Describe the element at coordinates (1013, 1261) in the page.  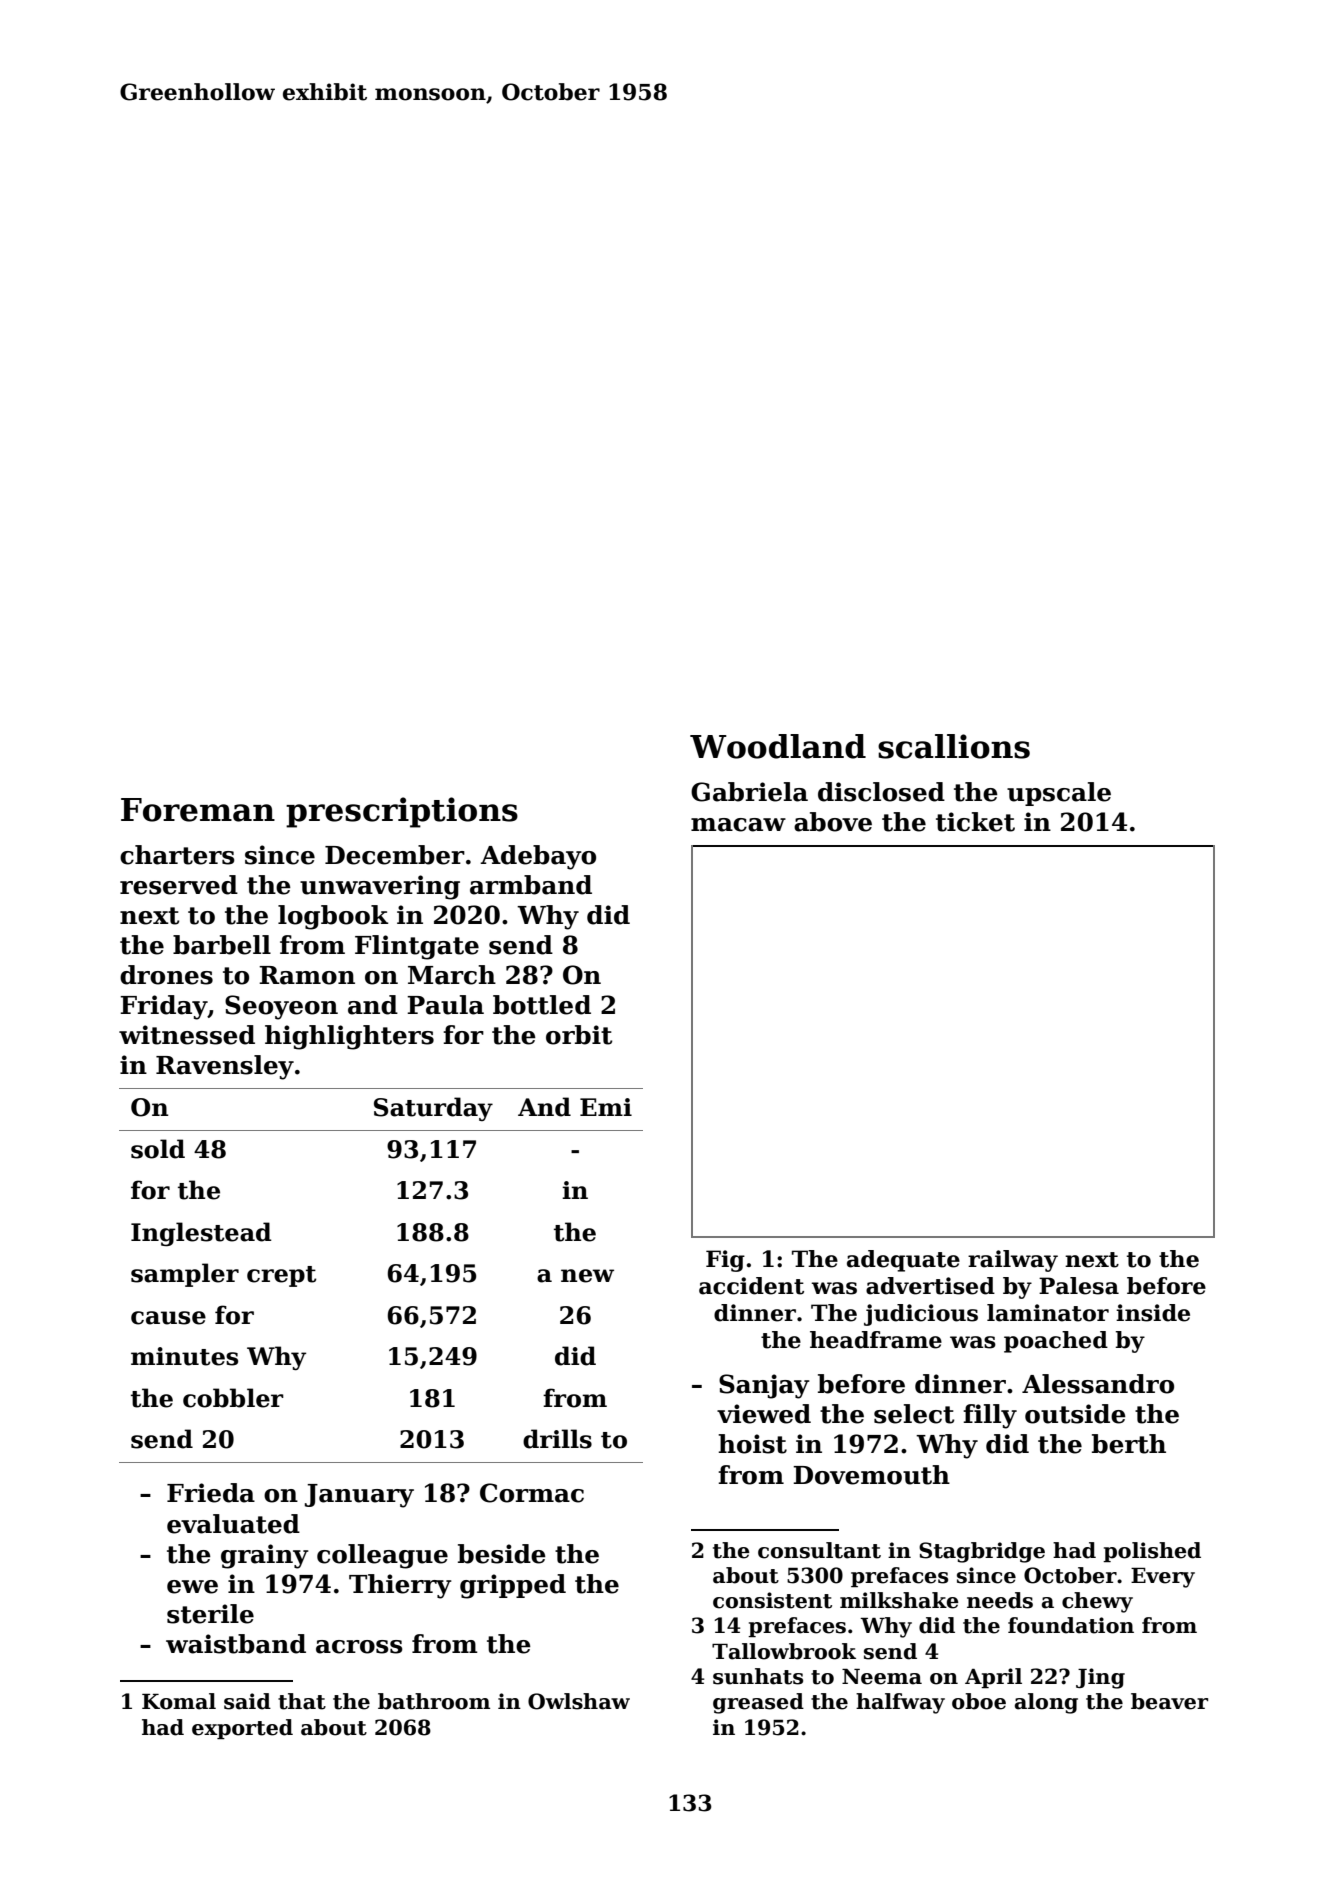
I see `railway` at that location.
